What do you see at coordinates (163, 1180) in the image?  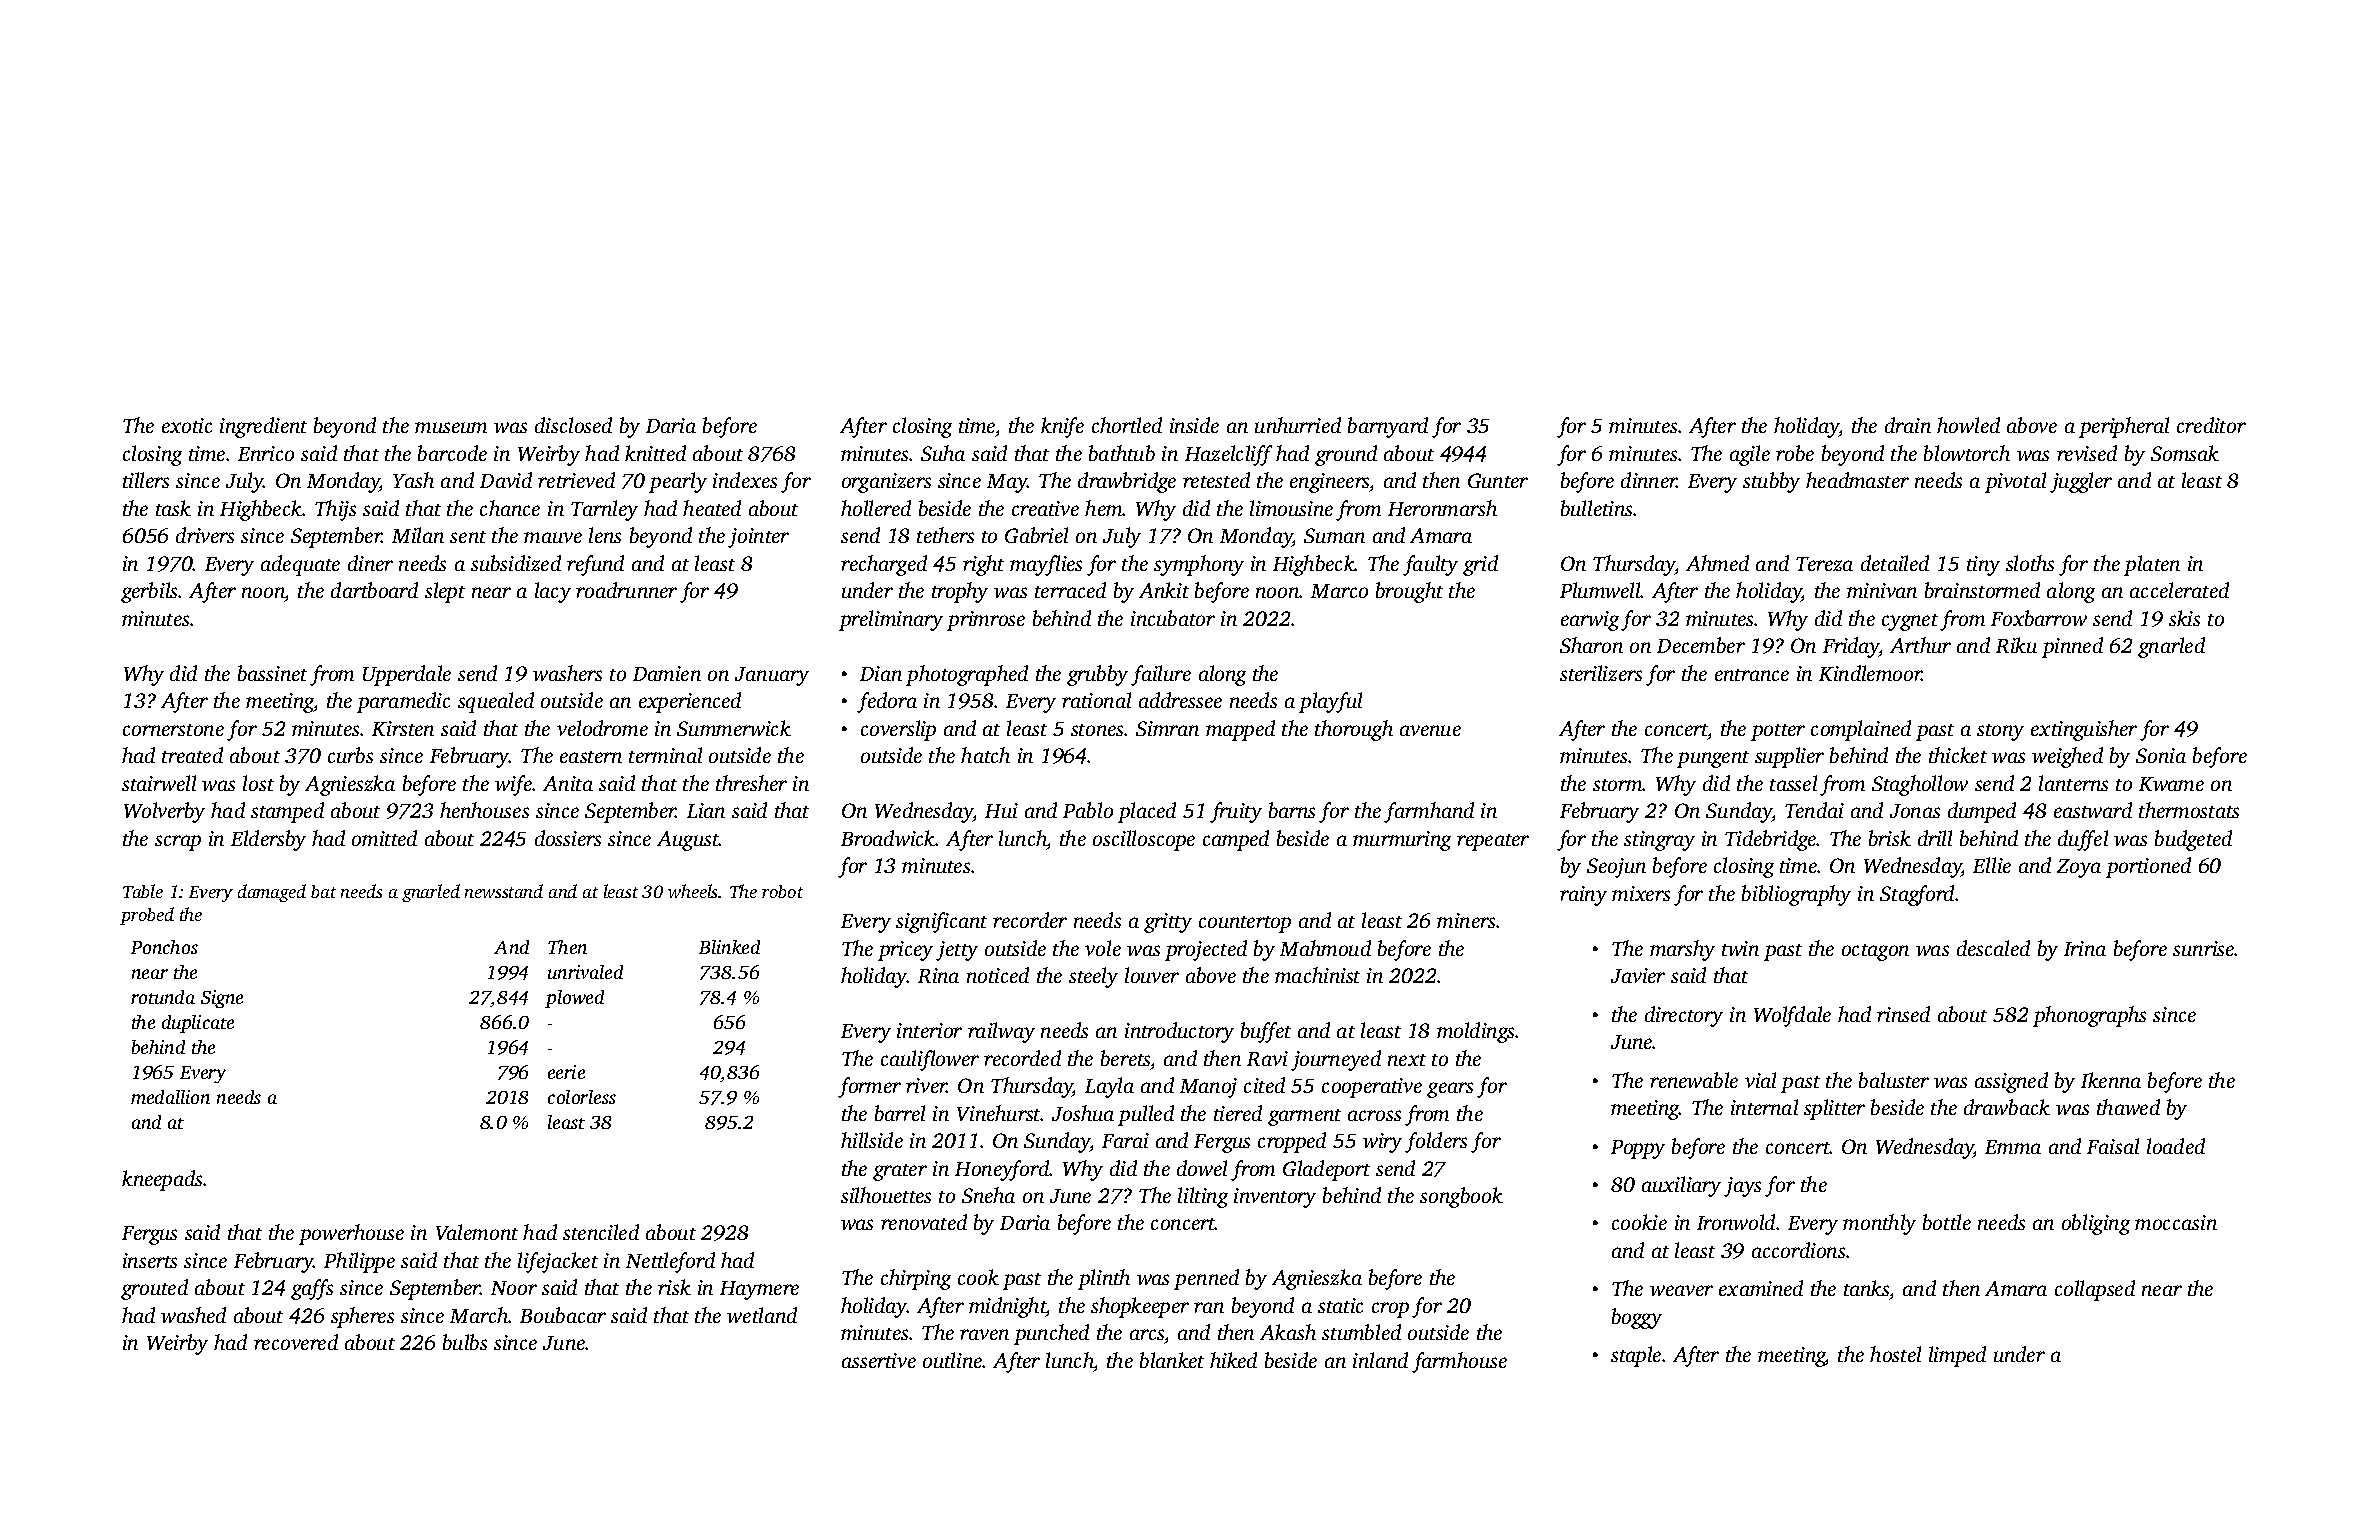 I see `kneepads` at bounding box center [163, 1180].
